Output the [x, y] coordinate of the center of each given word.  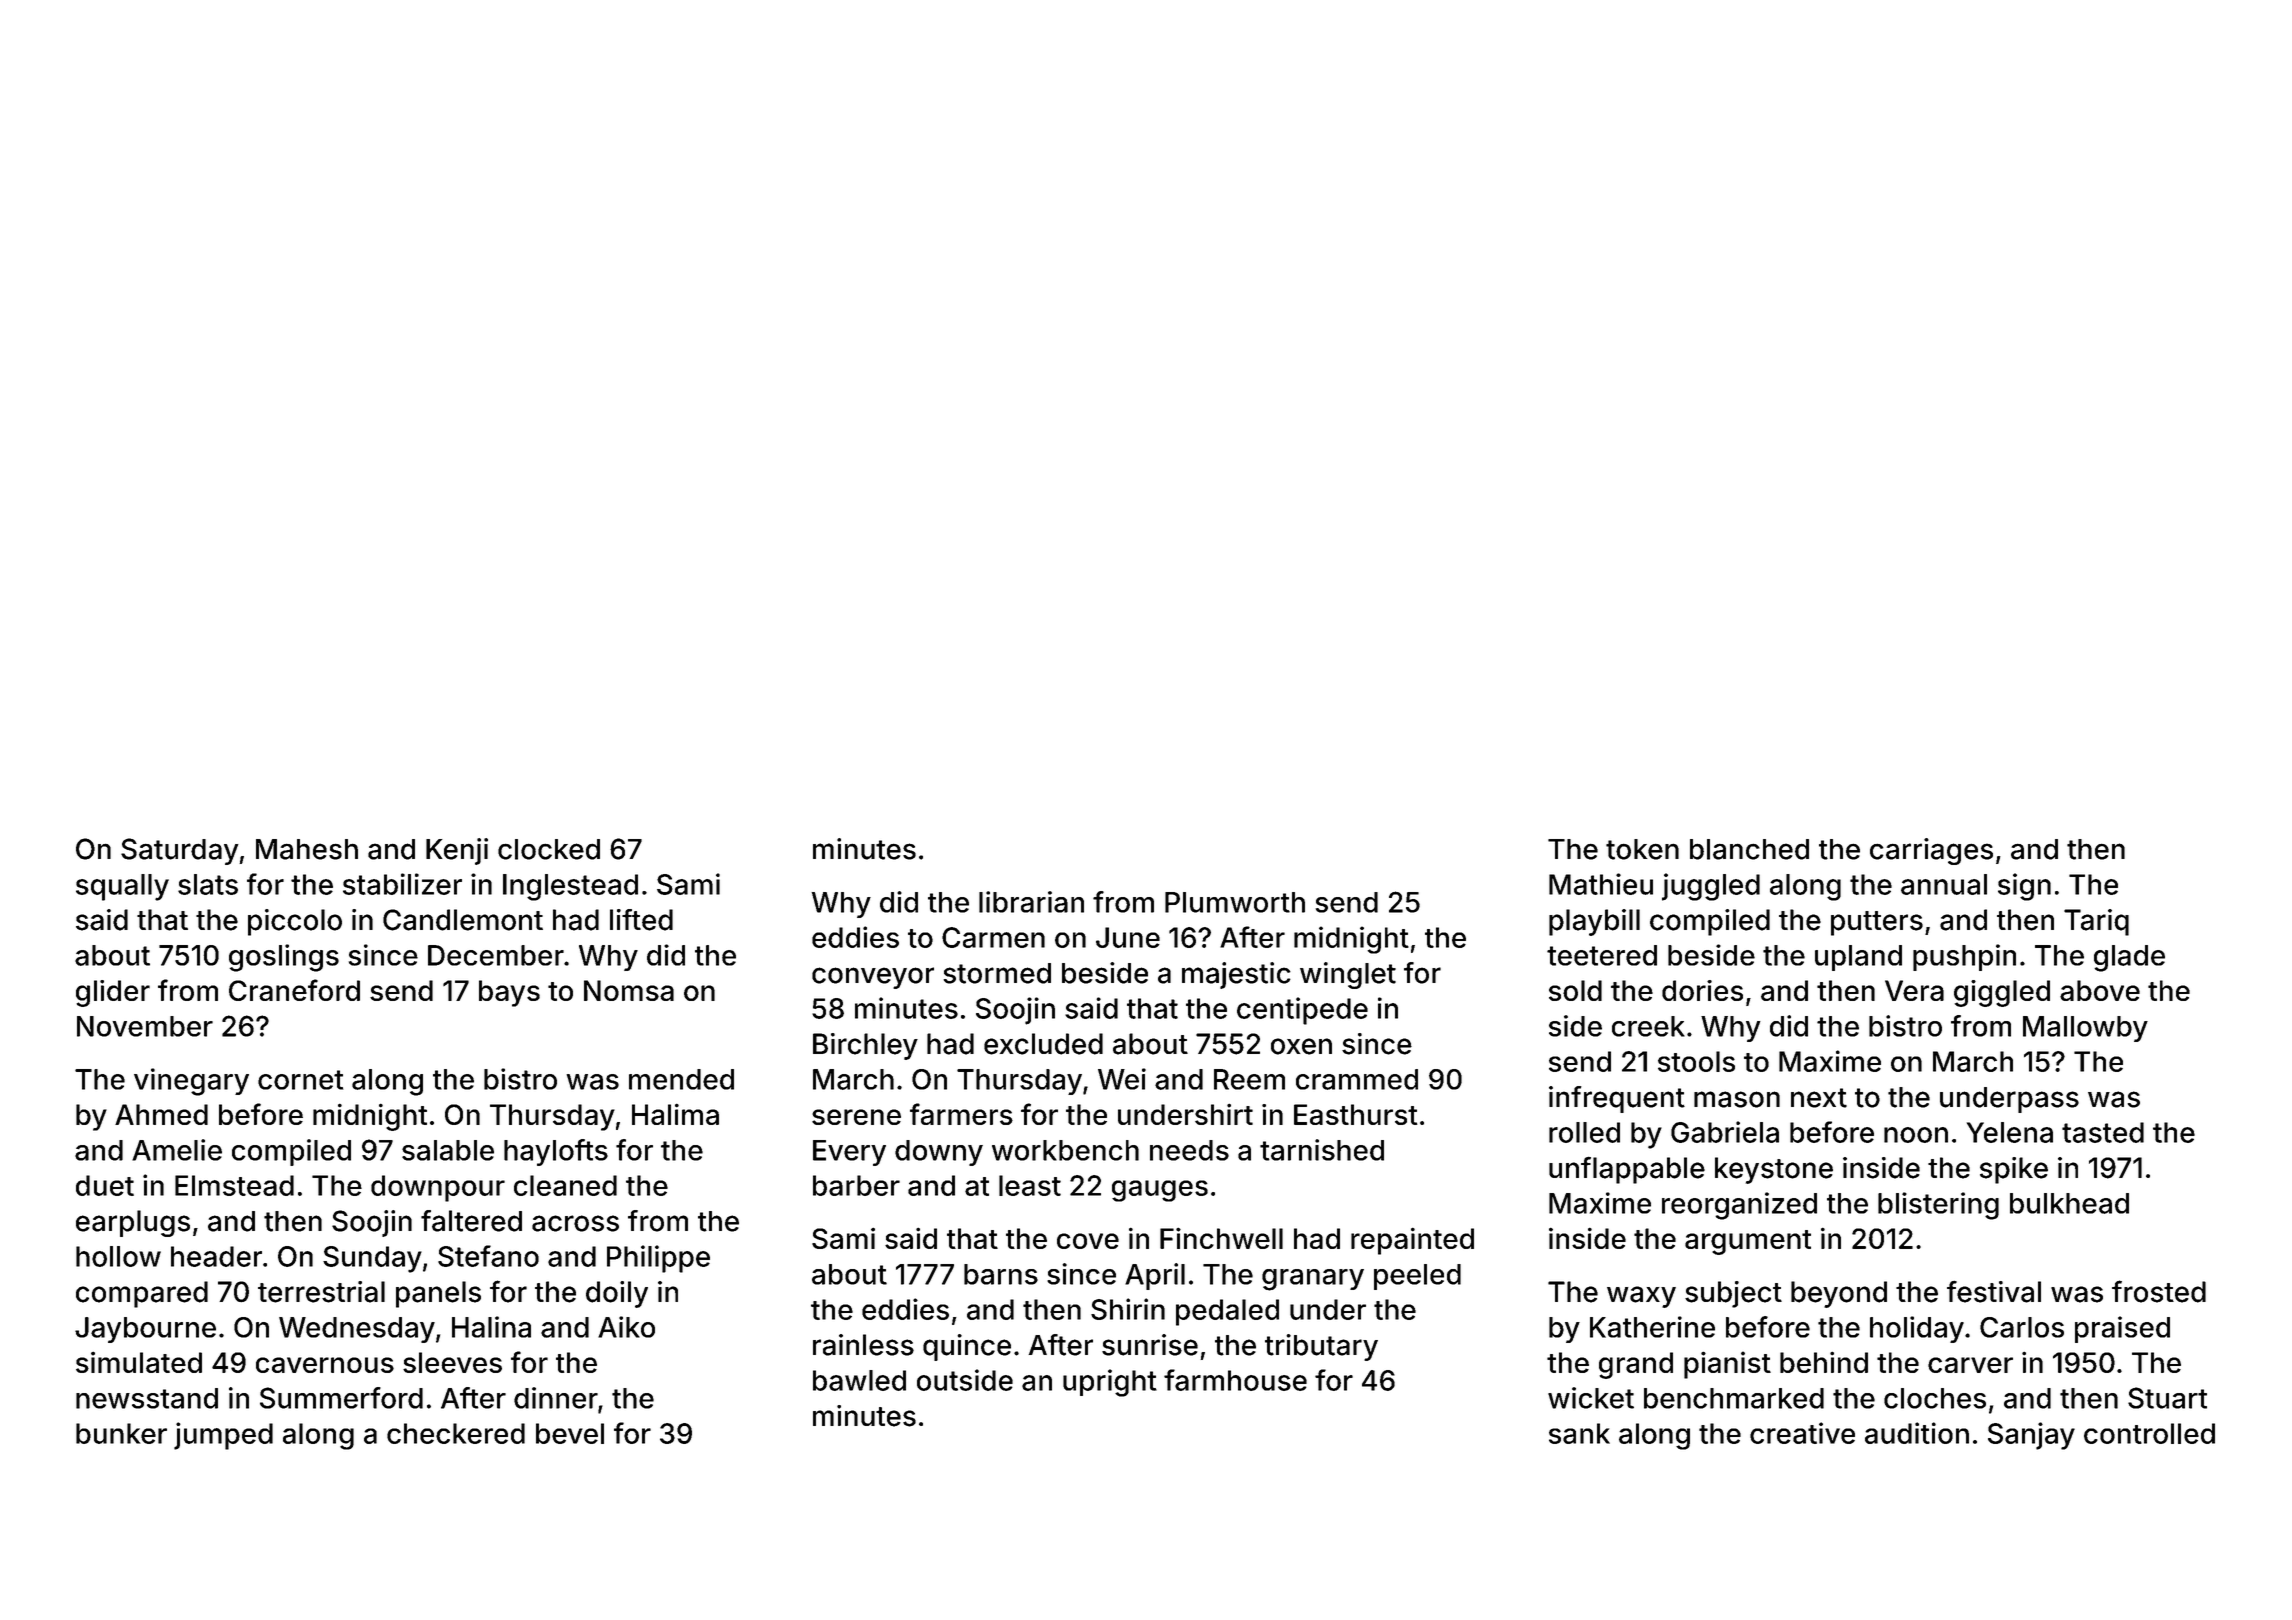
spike [2014, 1170]
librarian [1031, 902]
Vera [1914, 990]
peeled [1417, 1277]
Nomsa [629, 990]
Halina [491, 1327]
